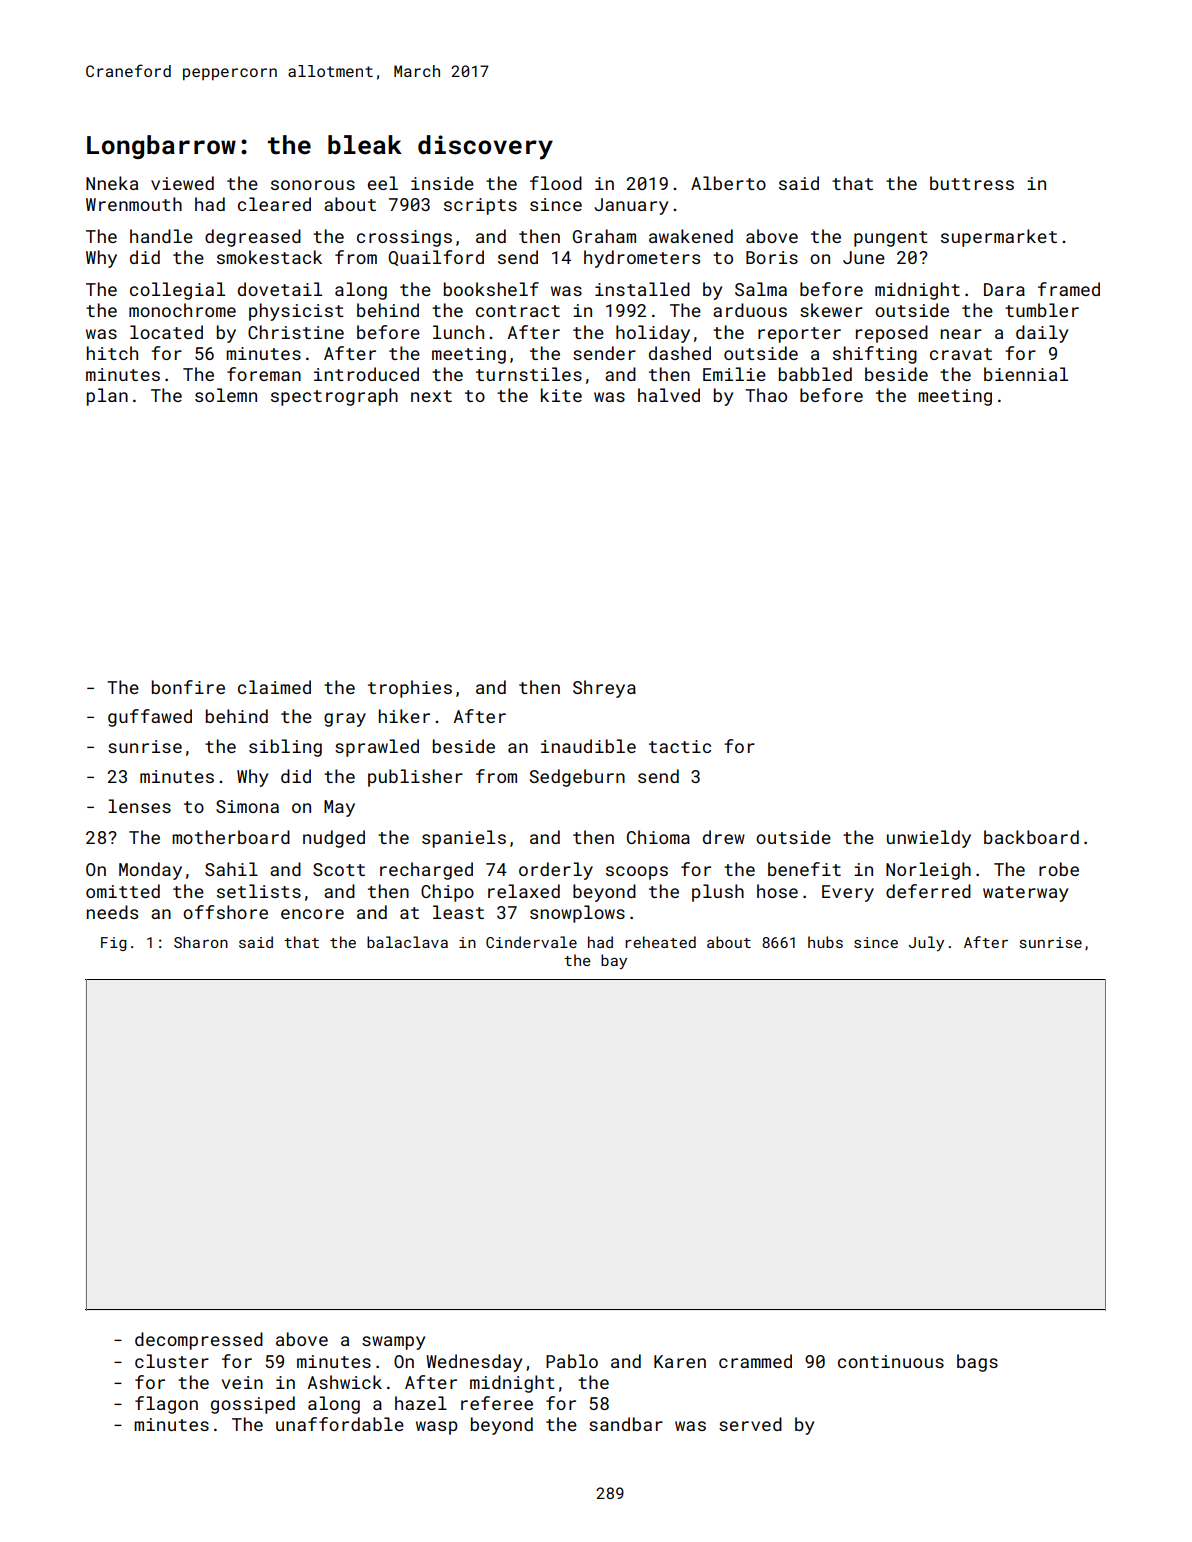 This screenshot has width=1192, height=1542. Describe the element at coordinates (225, 912) in the screenshot. I see `offshore` at that location.
